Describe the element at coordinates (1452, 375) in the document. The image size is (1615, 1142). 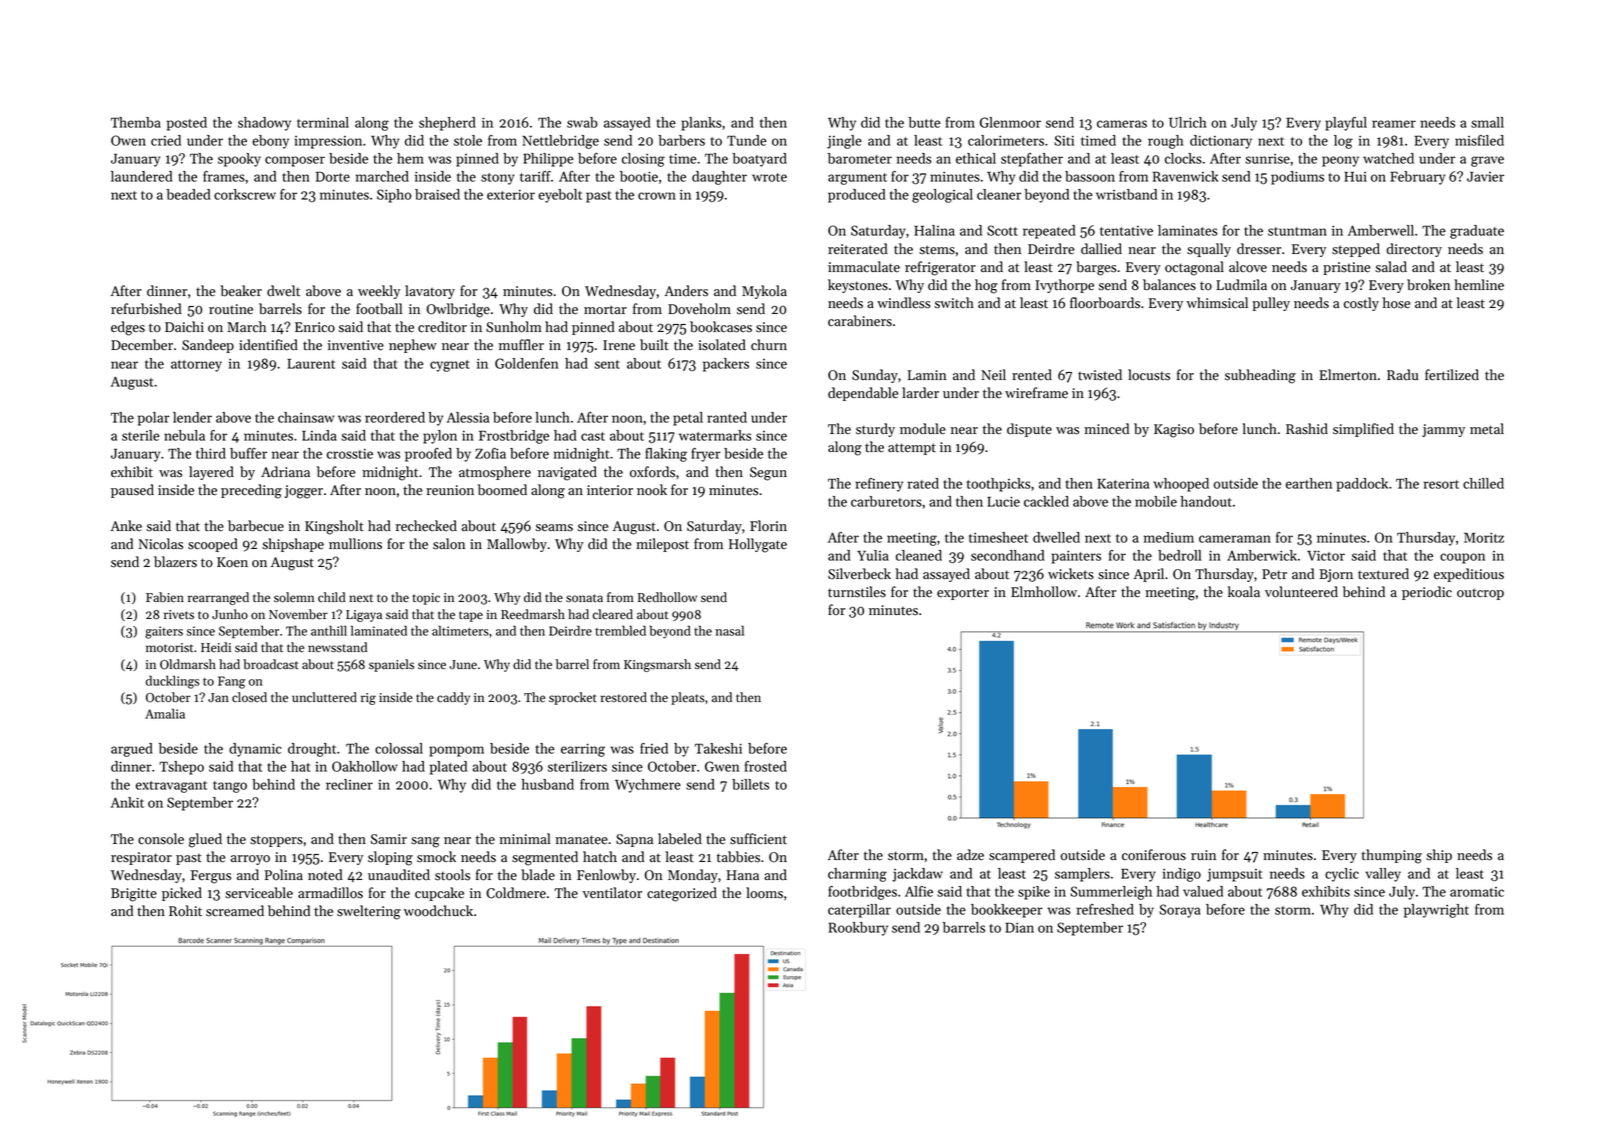
I see `fertilized` at that location.
